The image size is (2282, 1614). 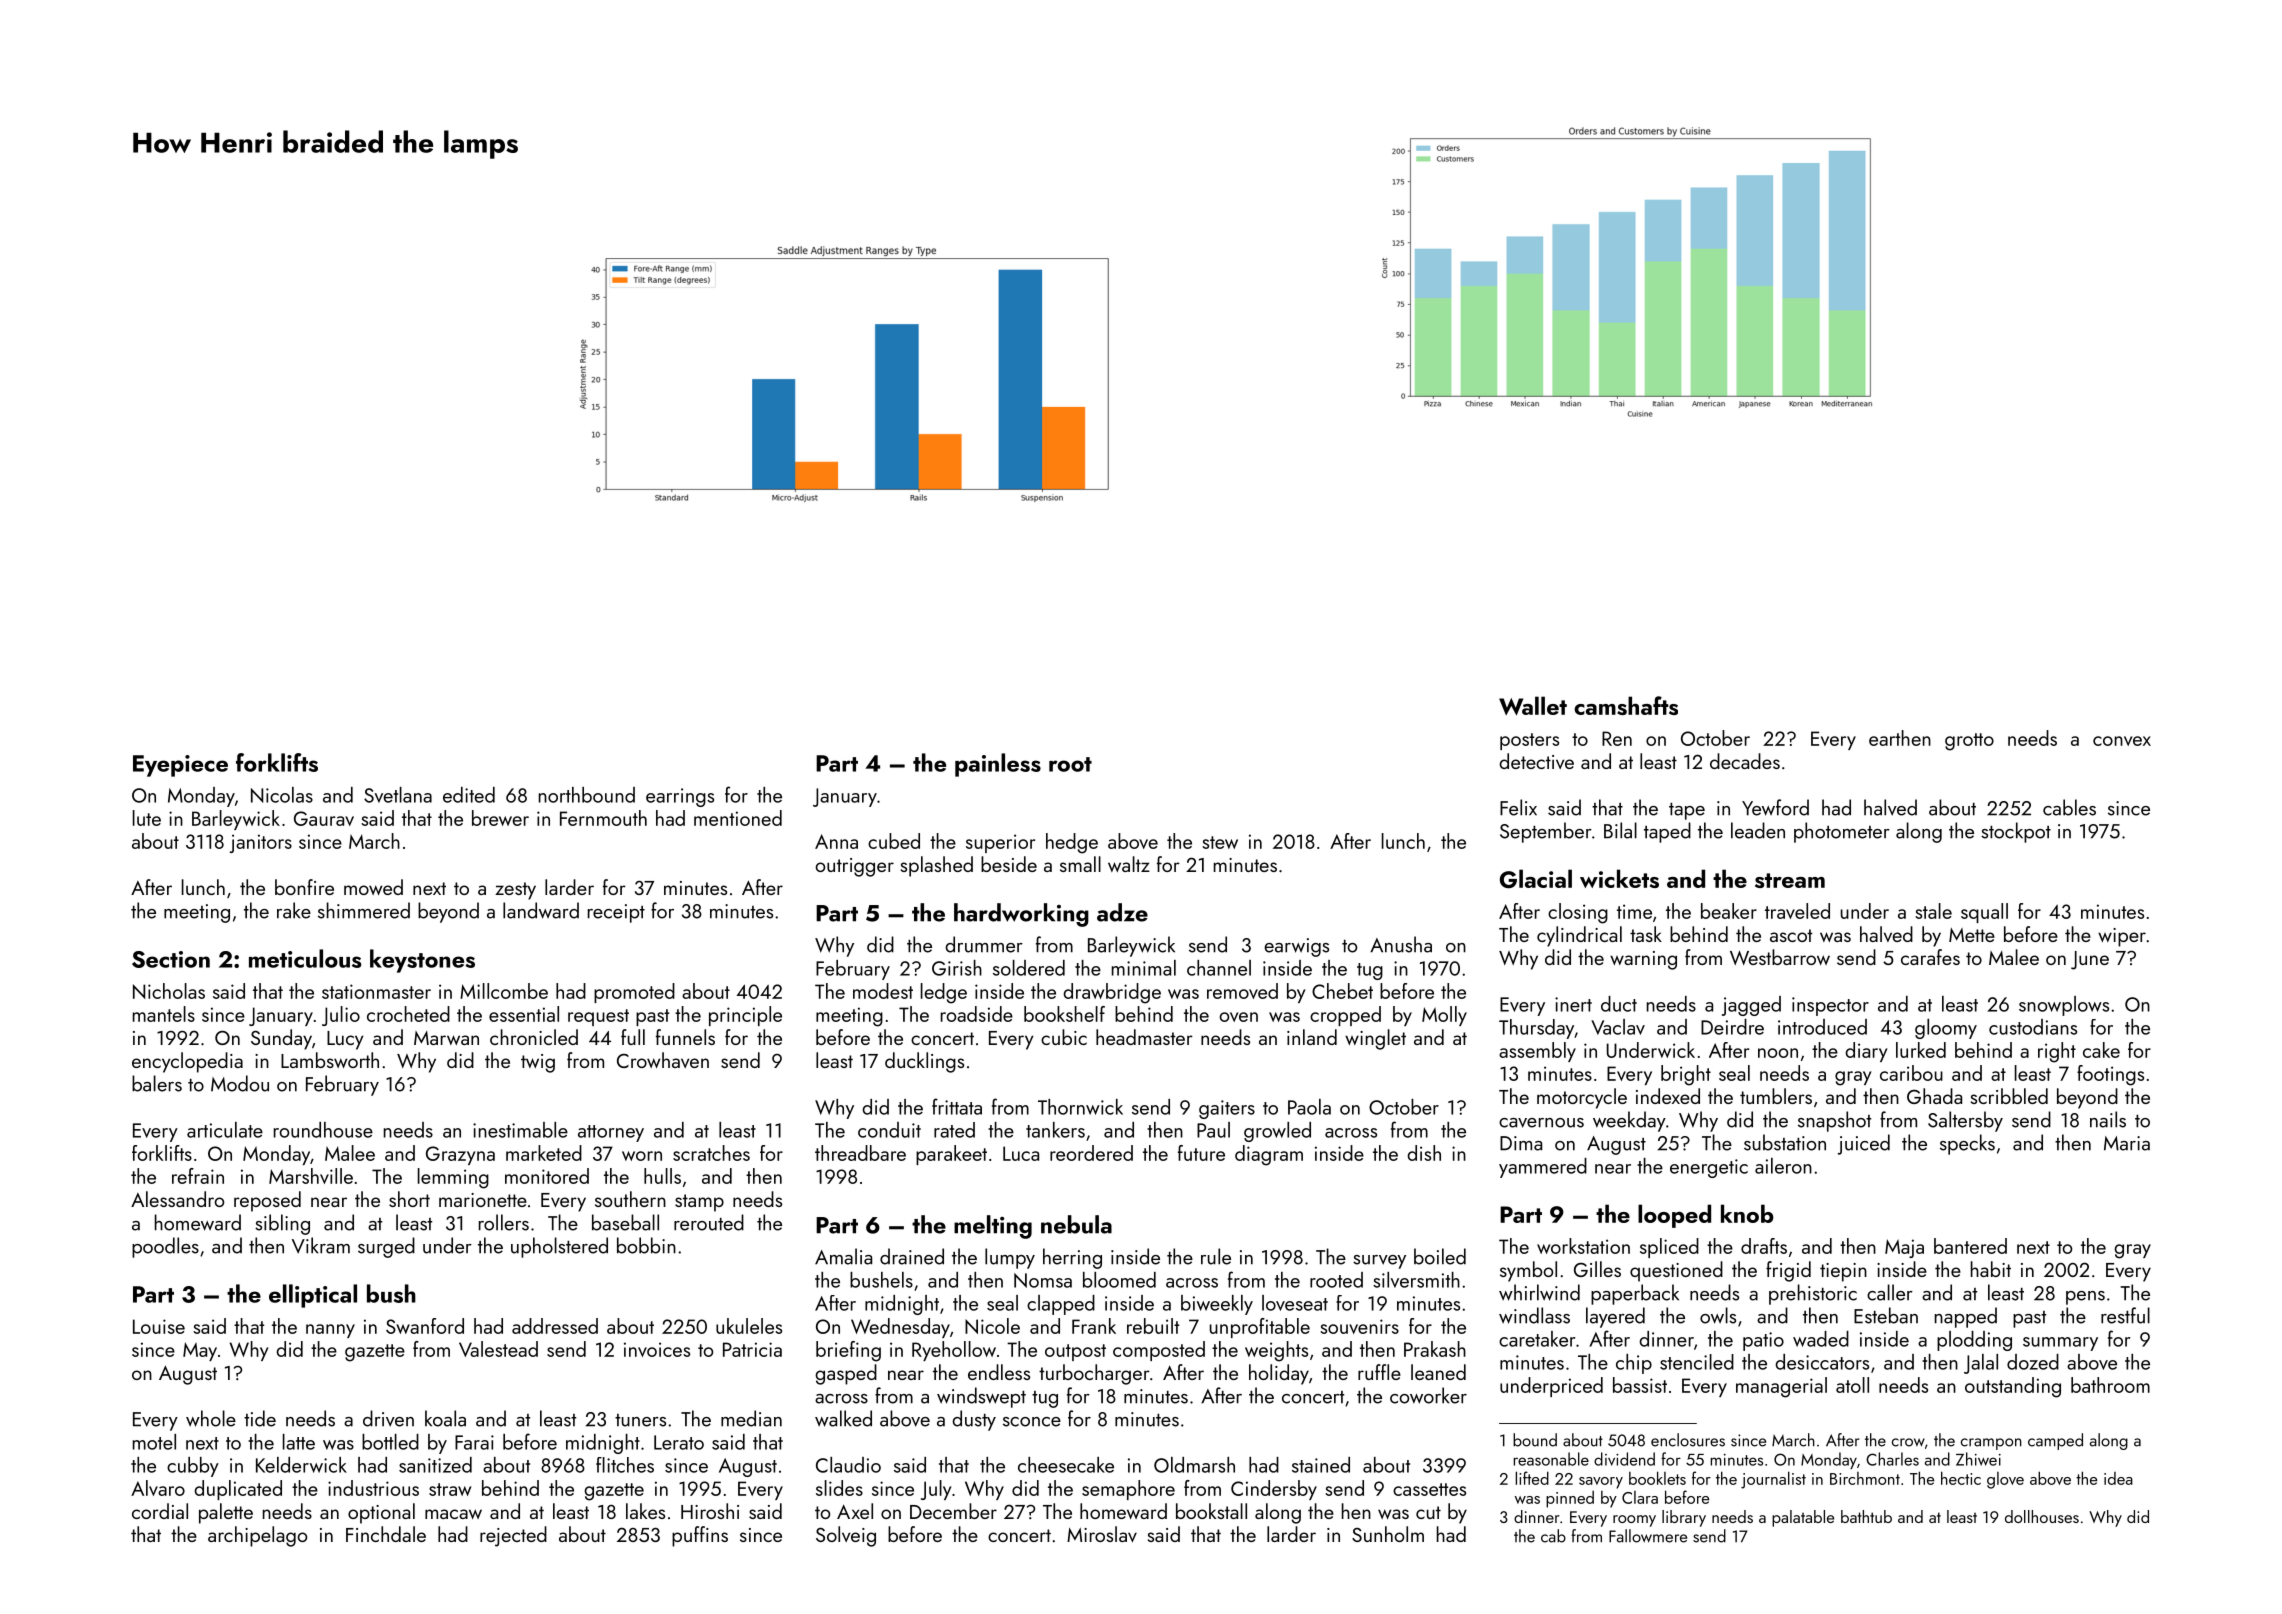 I want to click on tiepin, so click(x=1843, y=1272).
